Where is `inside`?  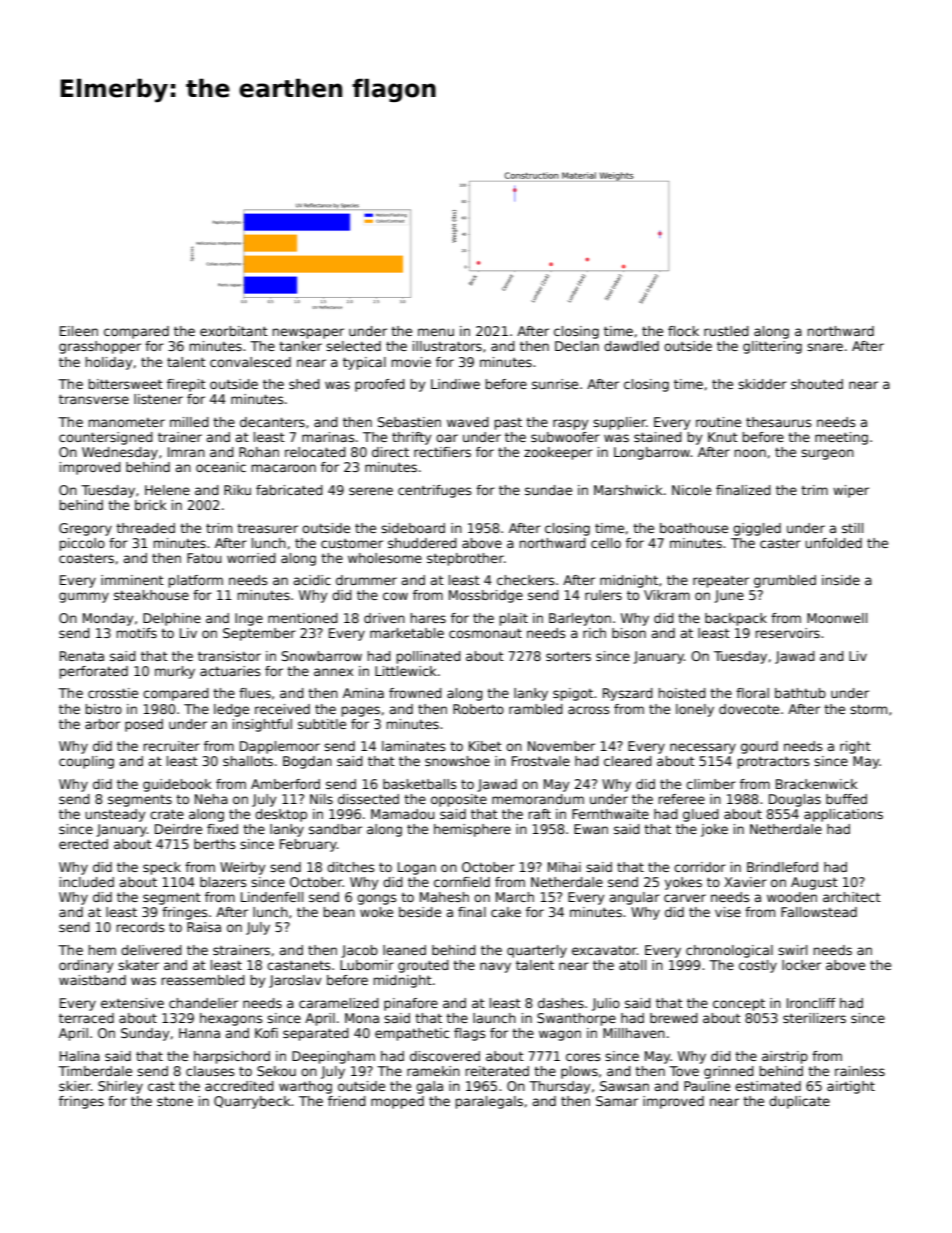
inside is located at coordinates (841, 580).
